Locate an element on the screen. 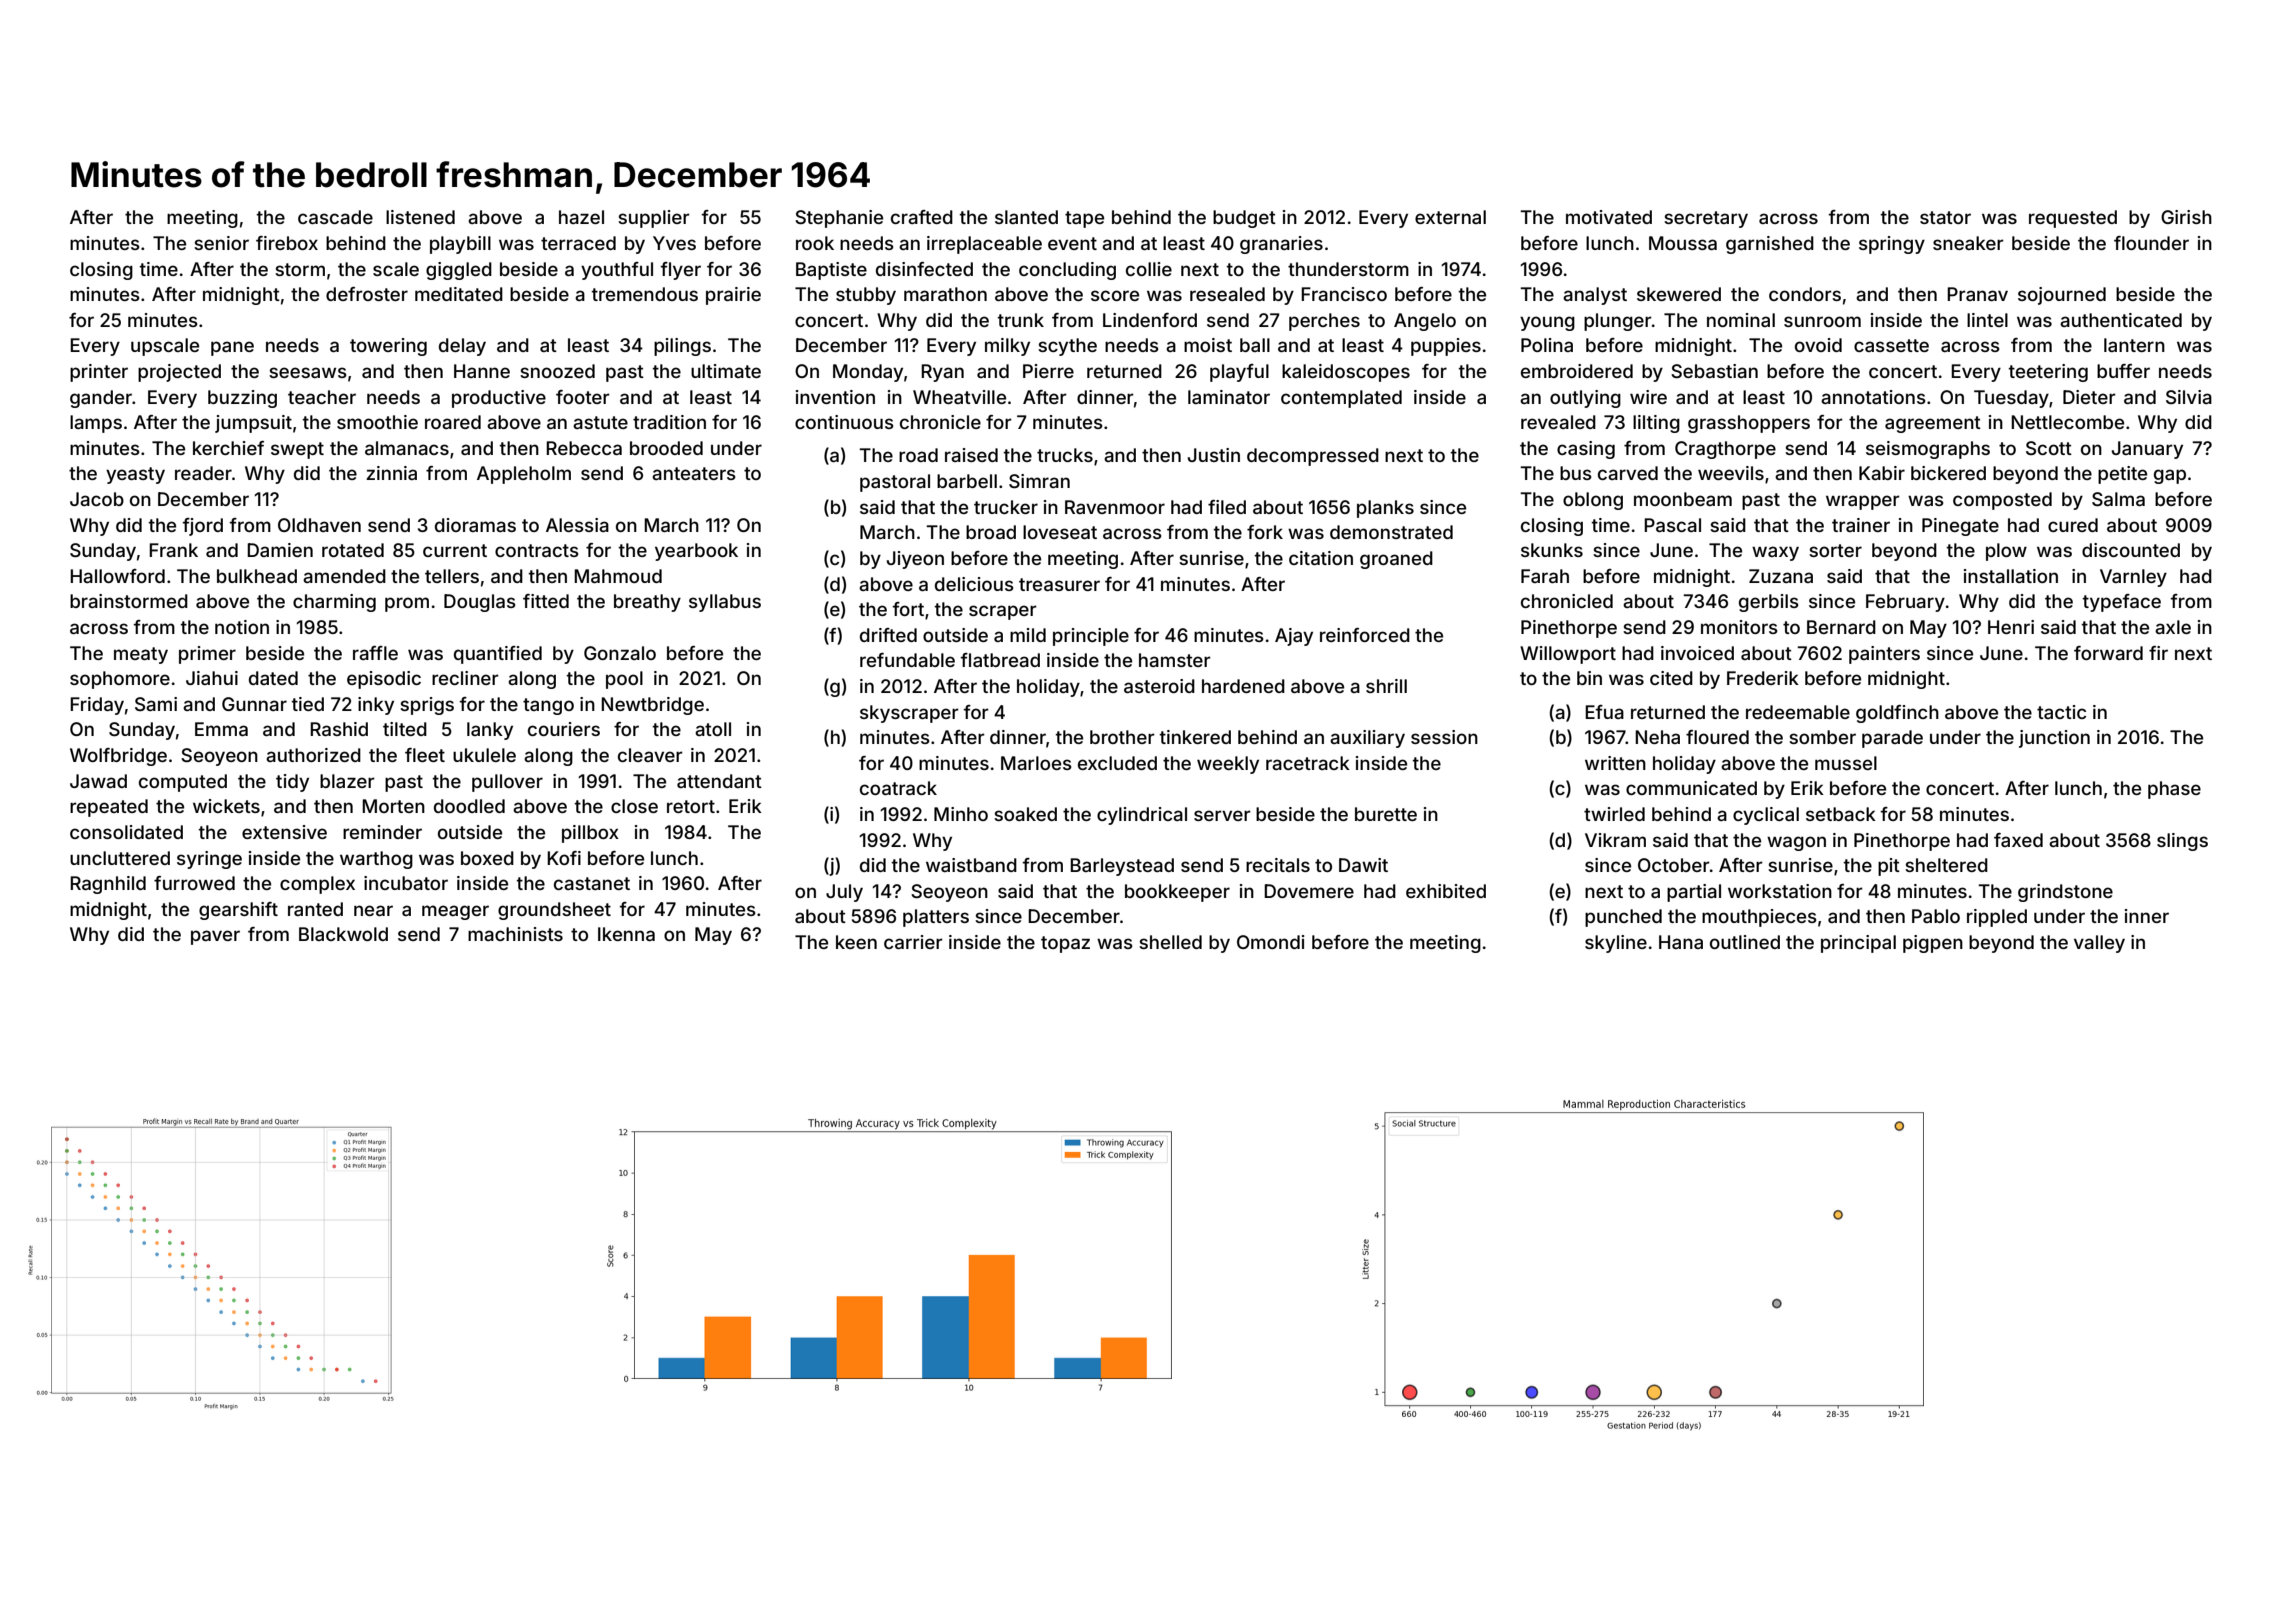 The width and height of the screenshot is (2282, 1614). shrill is located at coordinates (1386, 686).
